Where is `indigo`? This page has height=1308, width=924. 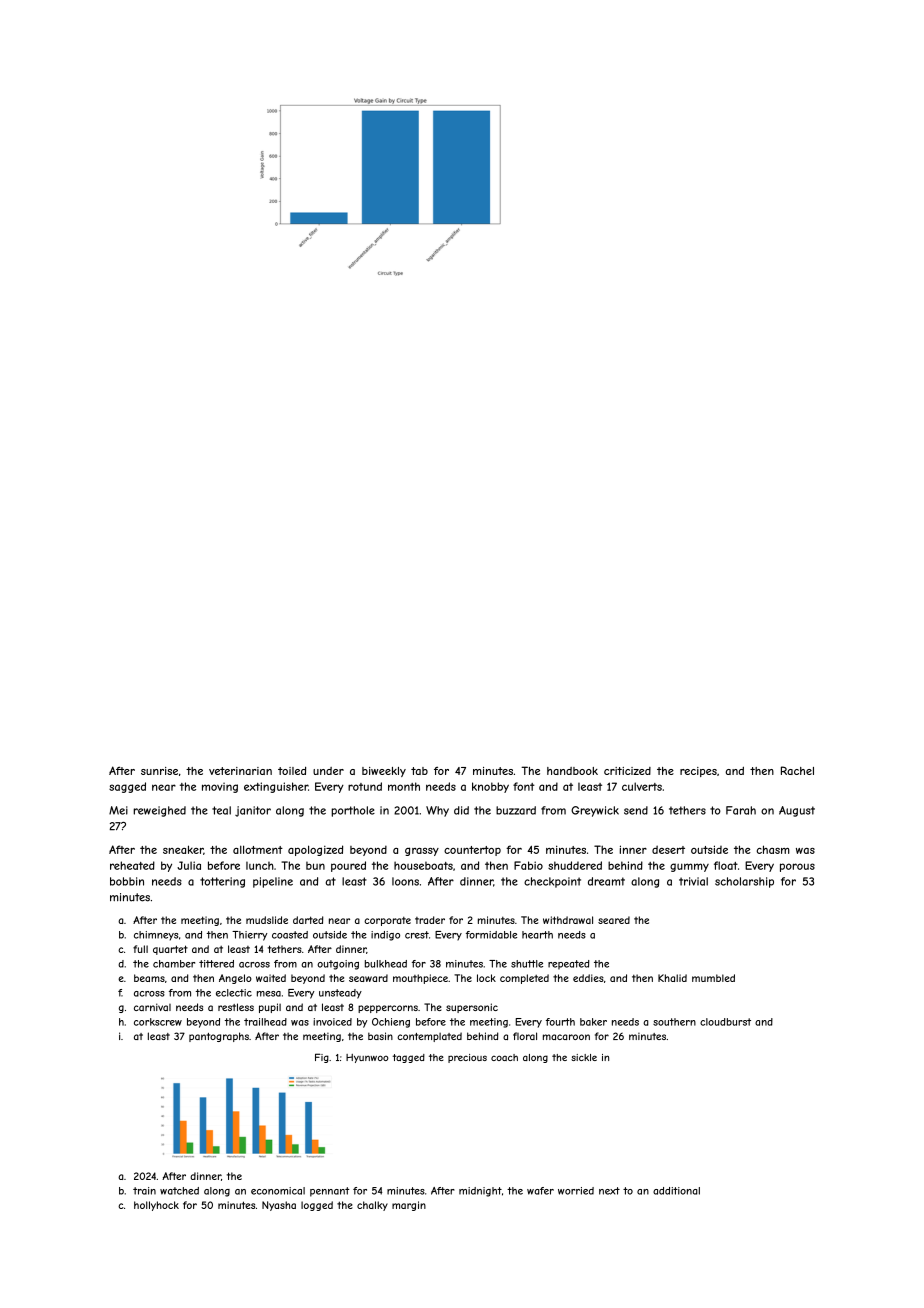
indigo is located at coordinates (385, 936).
